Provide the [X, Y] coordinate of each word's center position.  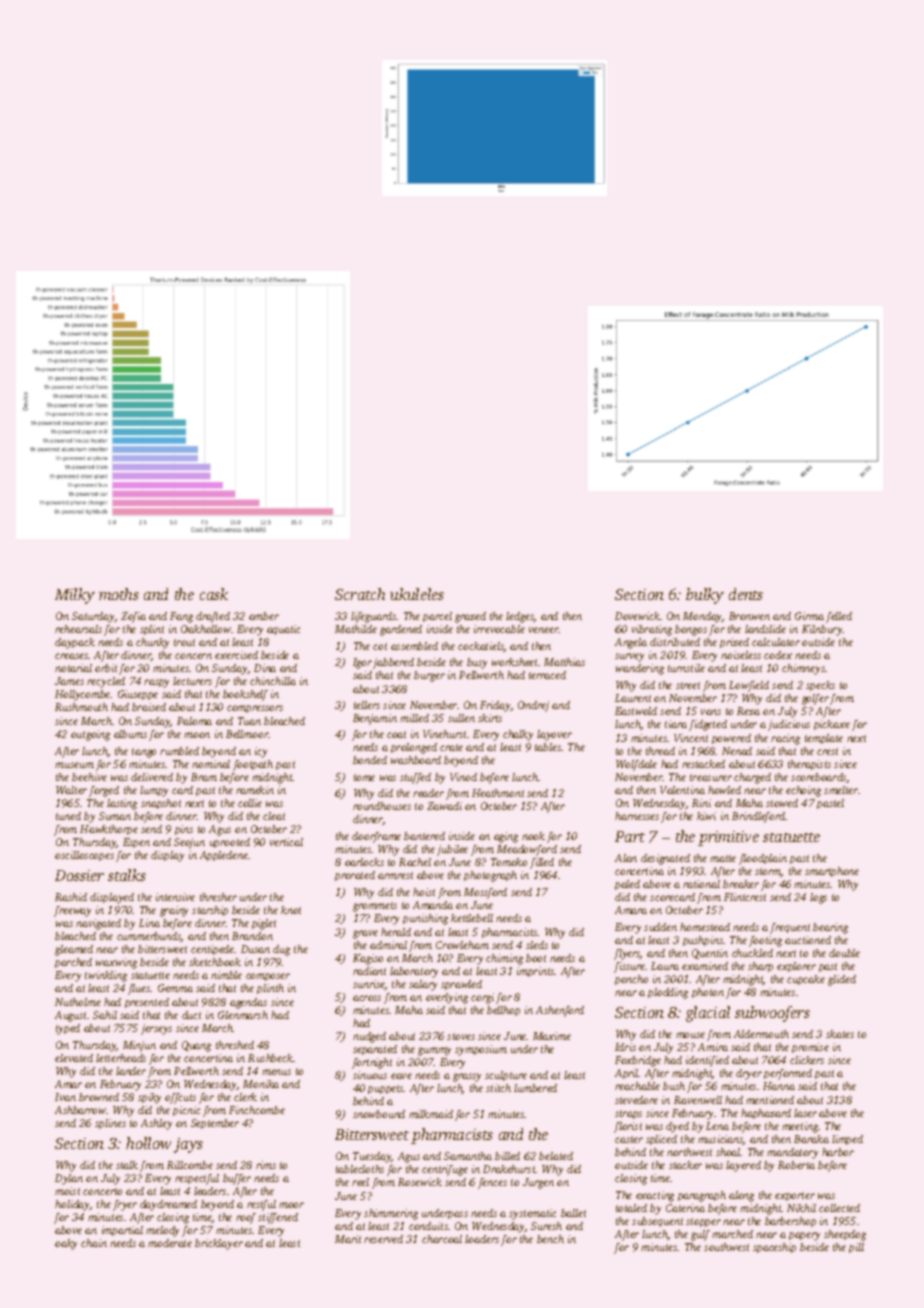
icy [261, 752]
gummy [434, 1051]
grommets [375, 907]
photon [708, 993]
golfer [815, 699]
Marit [348, 1239]
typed [68, 1029]
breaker [741, 884]
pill [856, 1248]
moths [119, 594]
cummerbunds [149, 937]
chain [94, 1243]
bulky [705, 596]
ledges [520, 617]
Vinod [463, 777]
